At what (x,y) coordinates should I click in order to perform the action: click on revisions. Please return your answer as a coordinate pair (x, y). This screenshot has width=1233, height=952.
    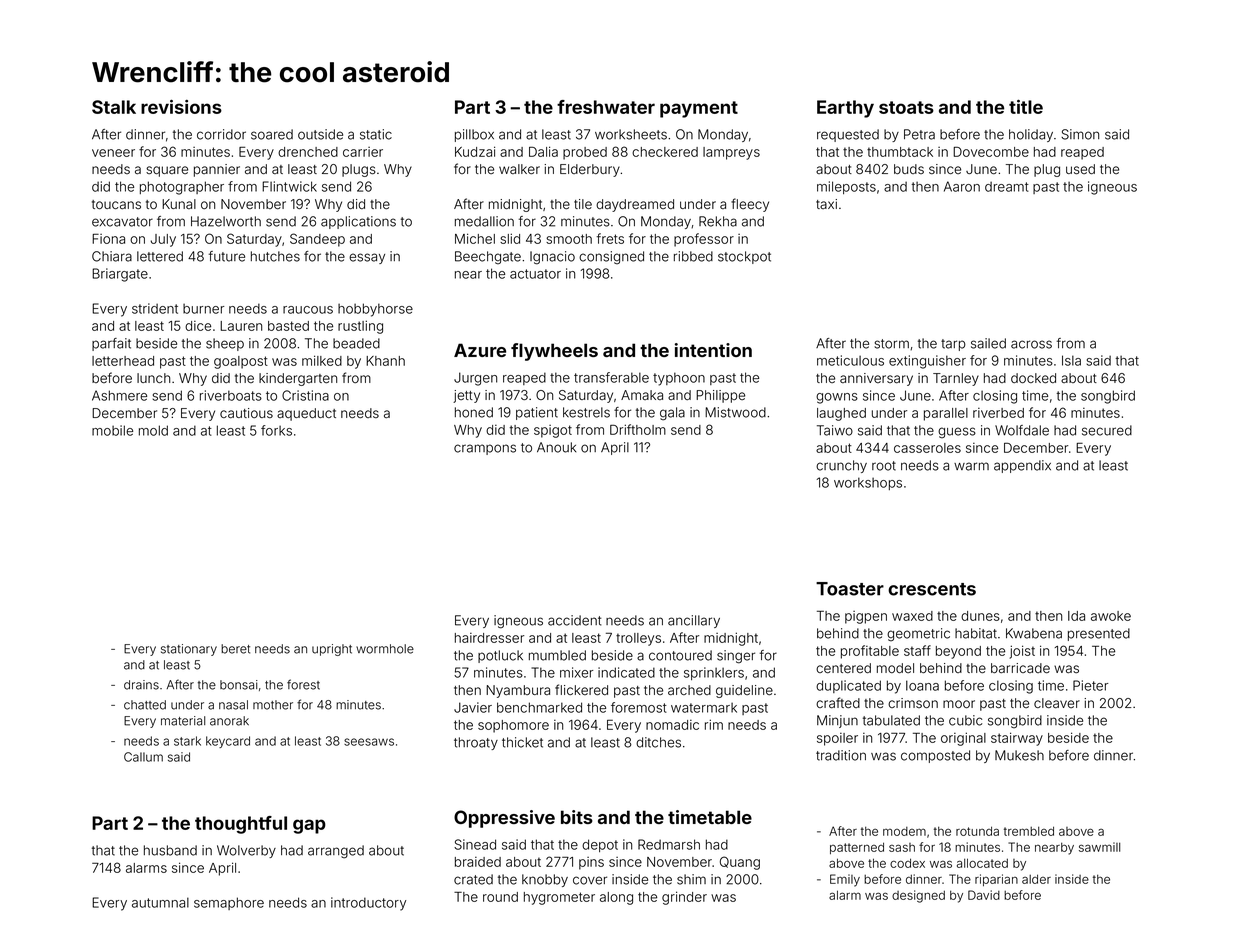
    Looking at the image, I should click on (181, 107).
